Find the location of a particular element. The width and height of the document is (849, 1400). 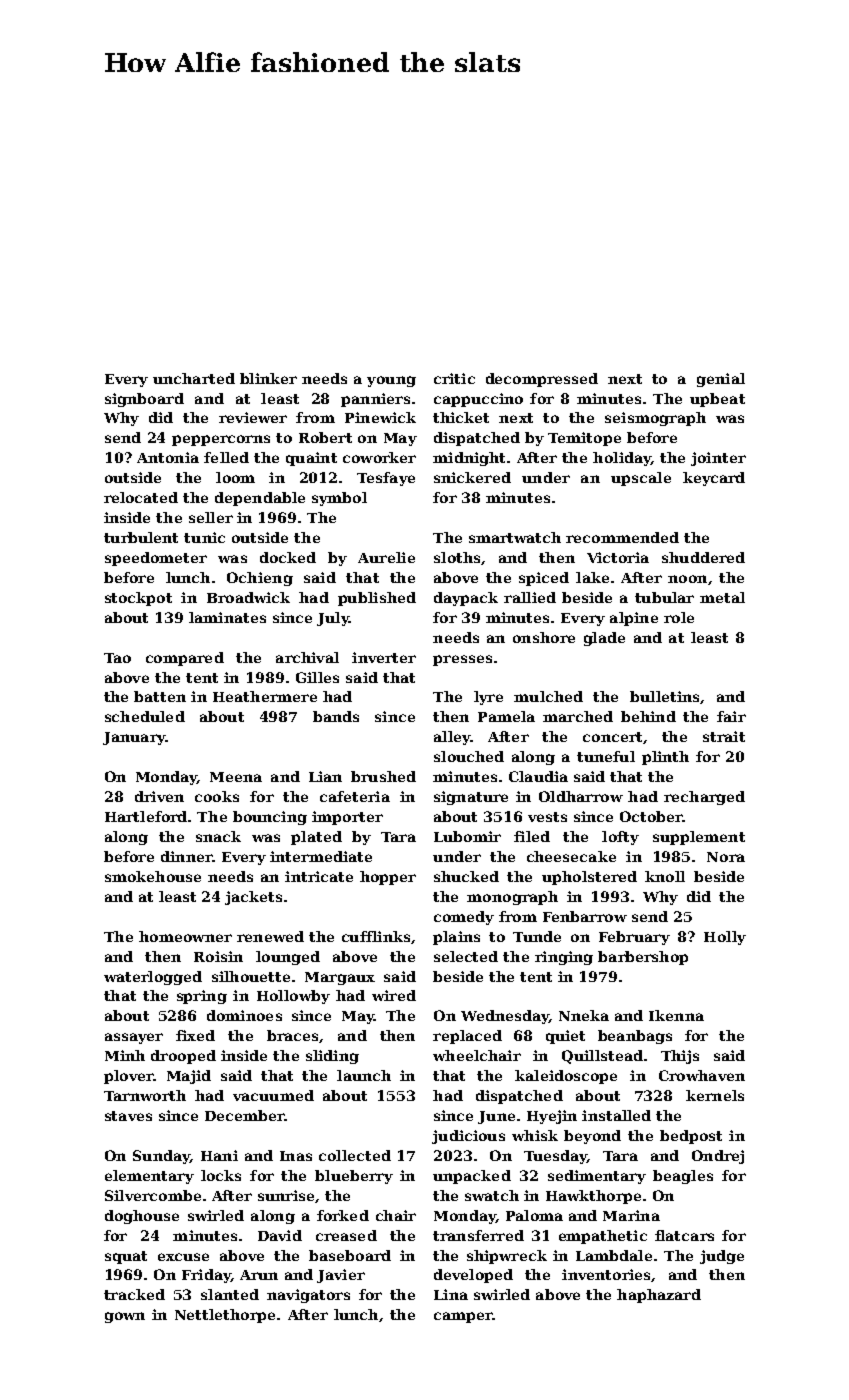

Nora is located at coordinates (726, 857).
